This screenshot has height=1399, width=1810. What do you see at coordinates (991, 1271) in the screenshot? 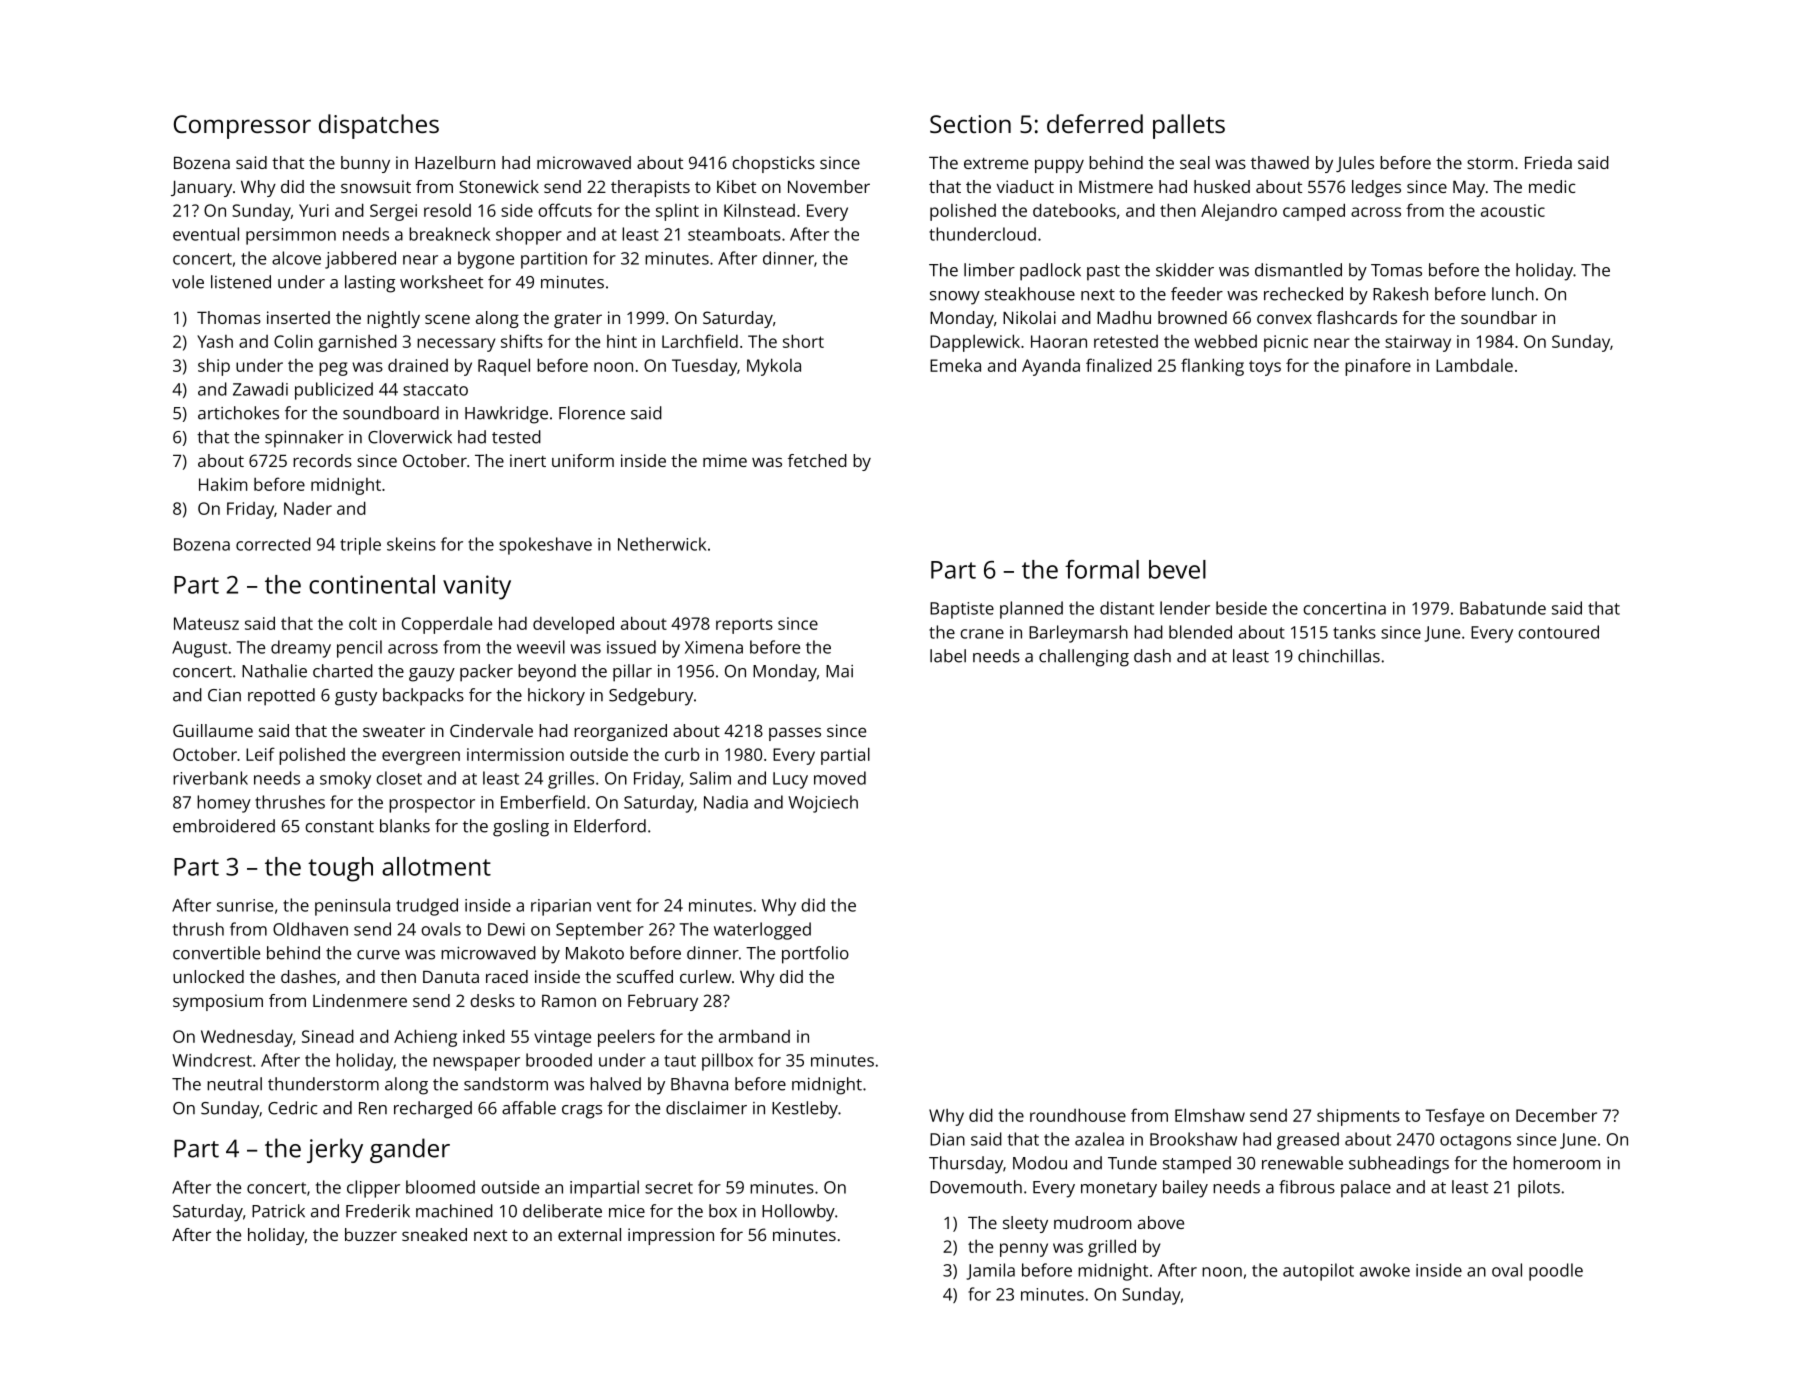
I see `Jamila` at bounding box center [991, 1271].
